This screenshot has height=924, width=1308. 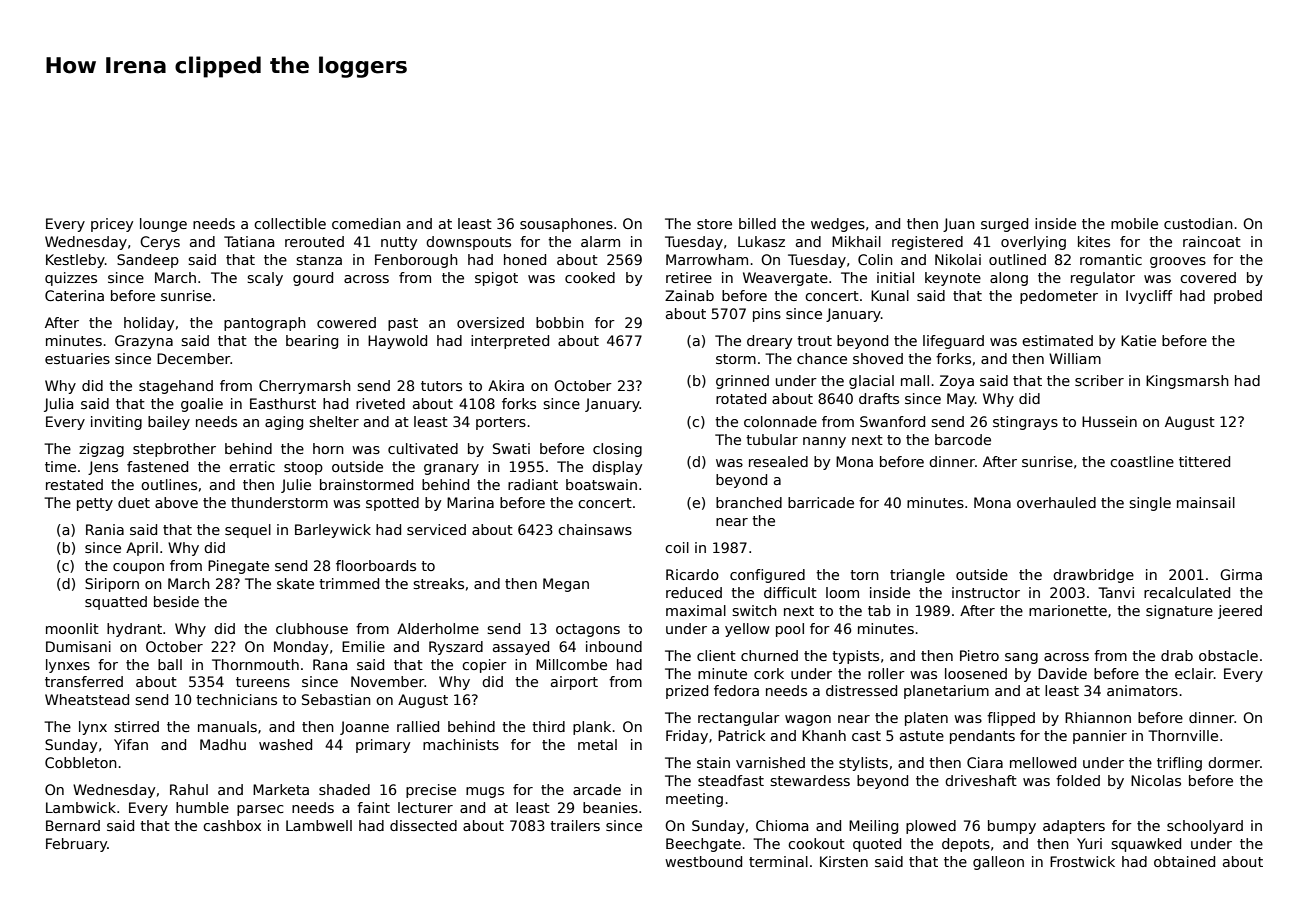 What do you see at coordinates (1241, 574) in the screenshot?
I see `Girma` at bounding box center [1241, 574].
